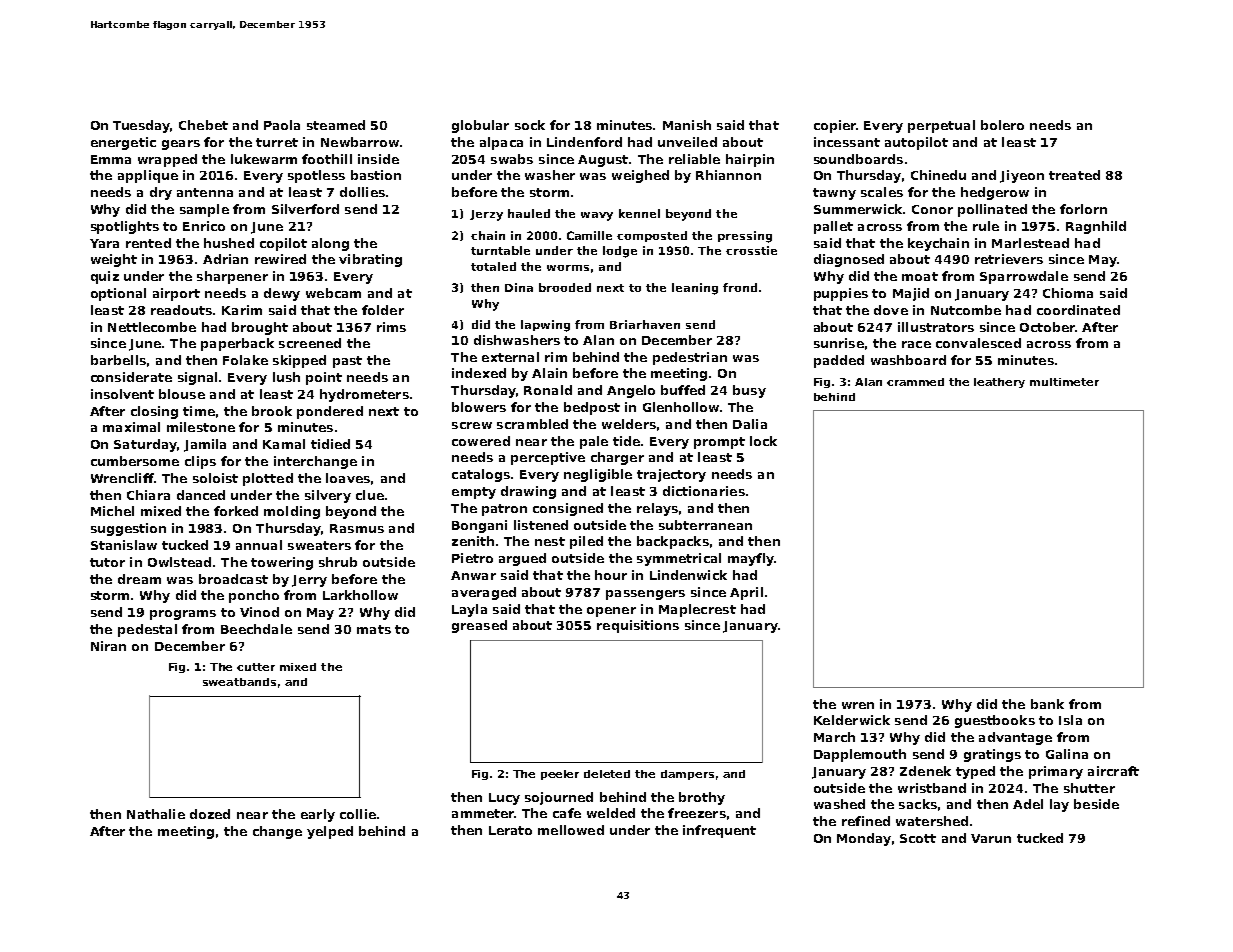 This page has height=952, width=1233. Describe the element at coordinates (128, 529) in the page. I see `suggestion` at that location.
